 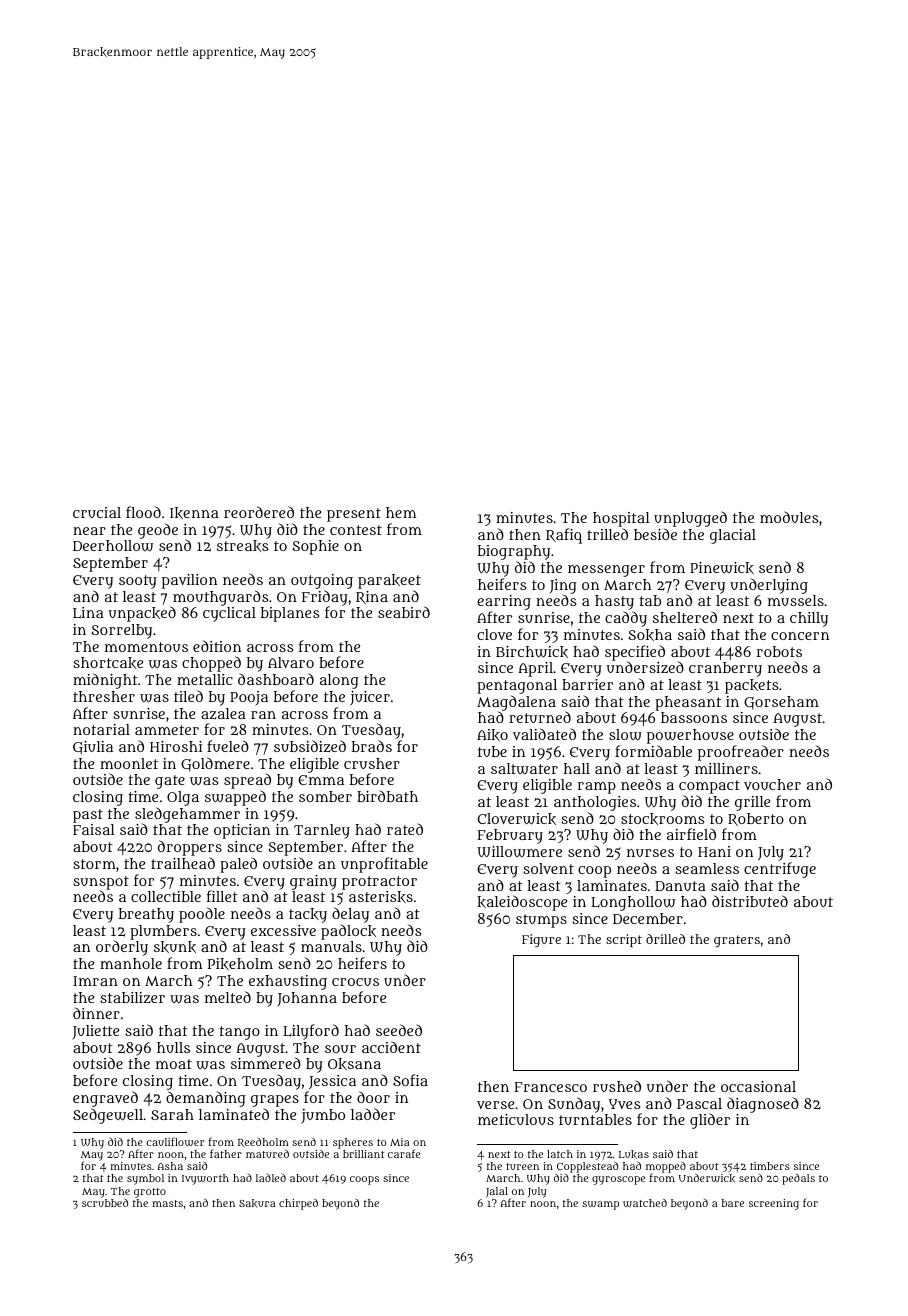 I want to click on swapped, so click(x=235, y=798).
